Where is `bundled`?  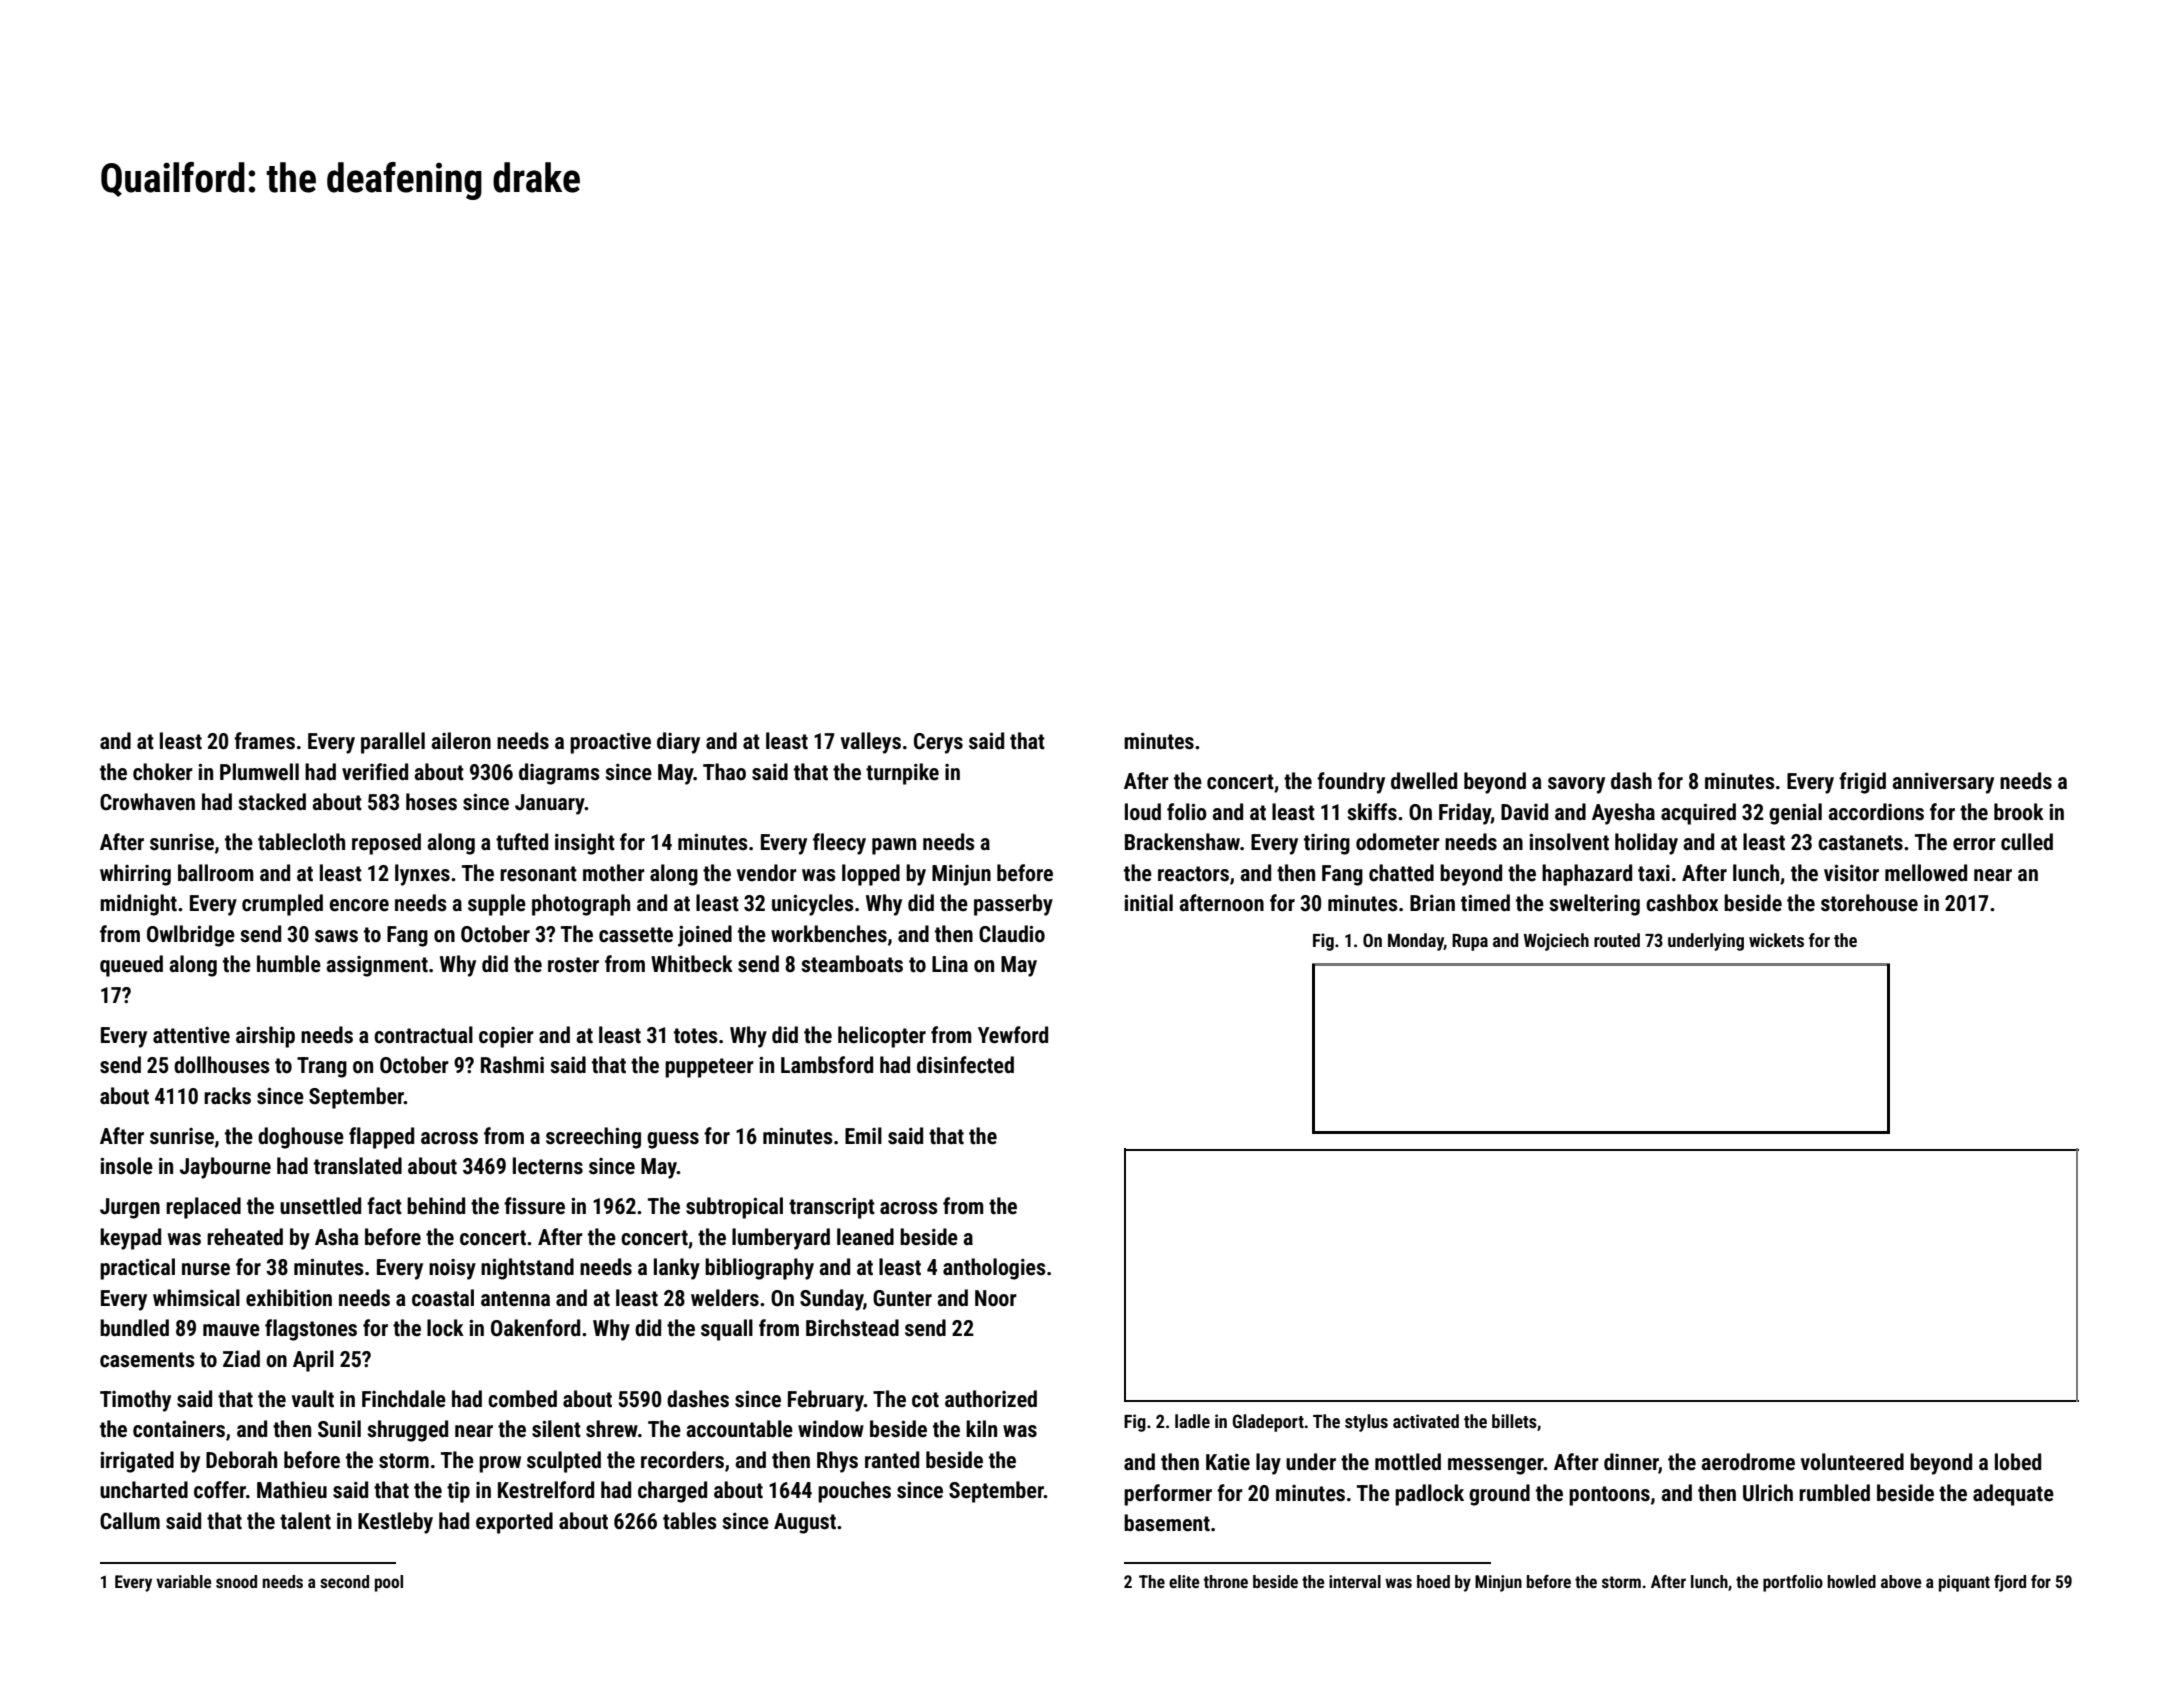 bundled is located at coordinates (134, 1328).
